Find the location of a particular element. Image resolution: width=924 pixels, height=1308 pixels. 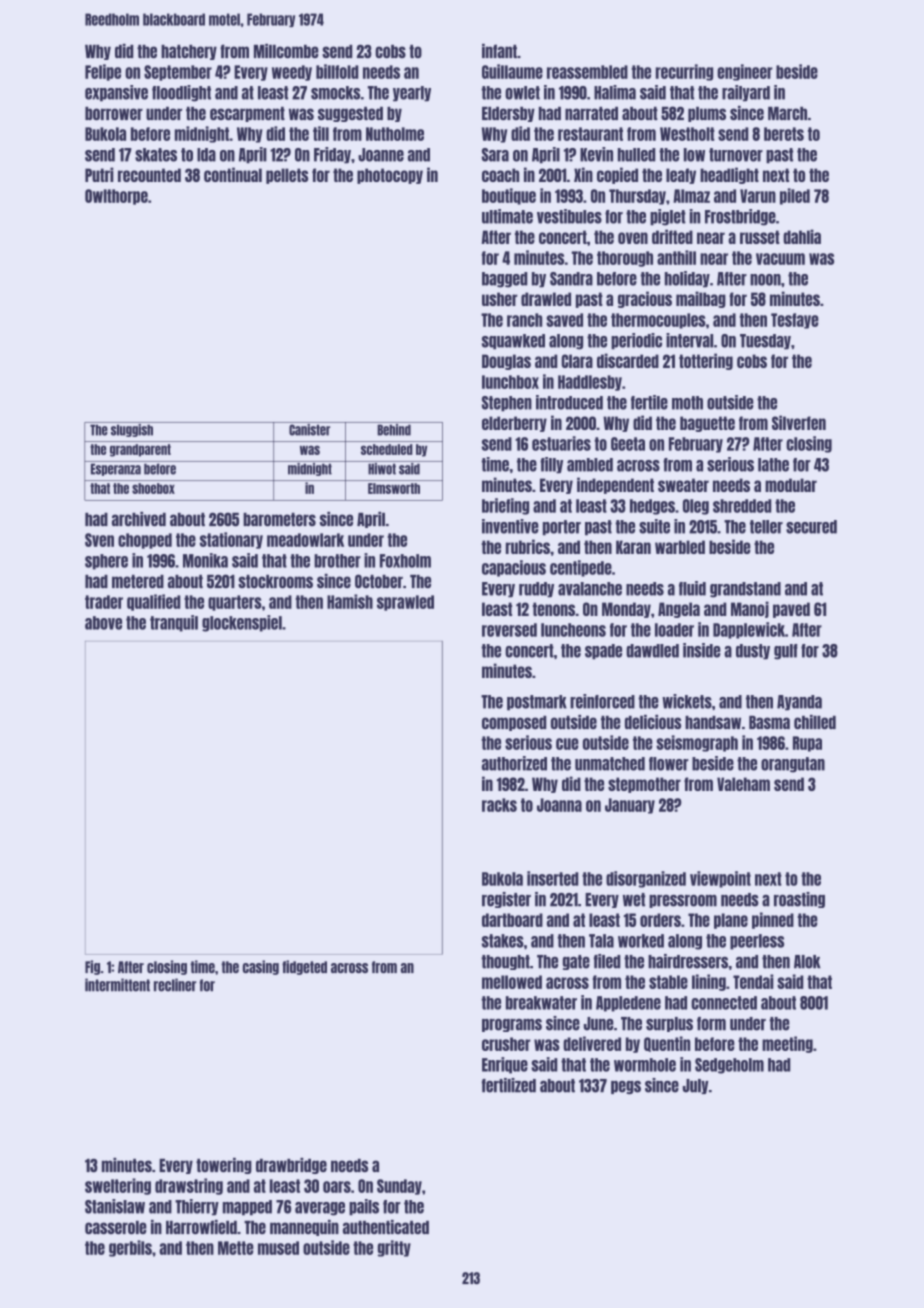

engineer is located at coordinates (745, 72).
